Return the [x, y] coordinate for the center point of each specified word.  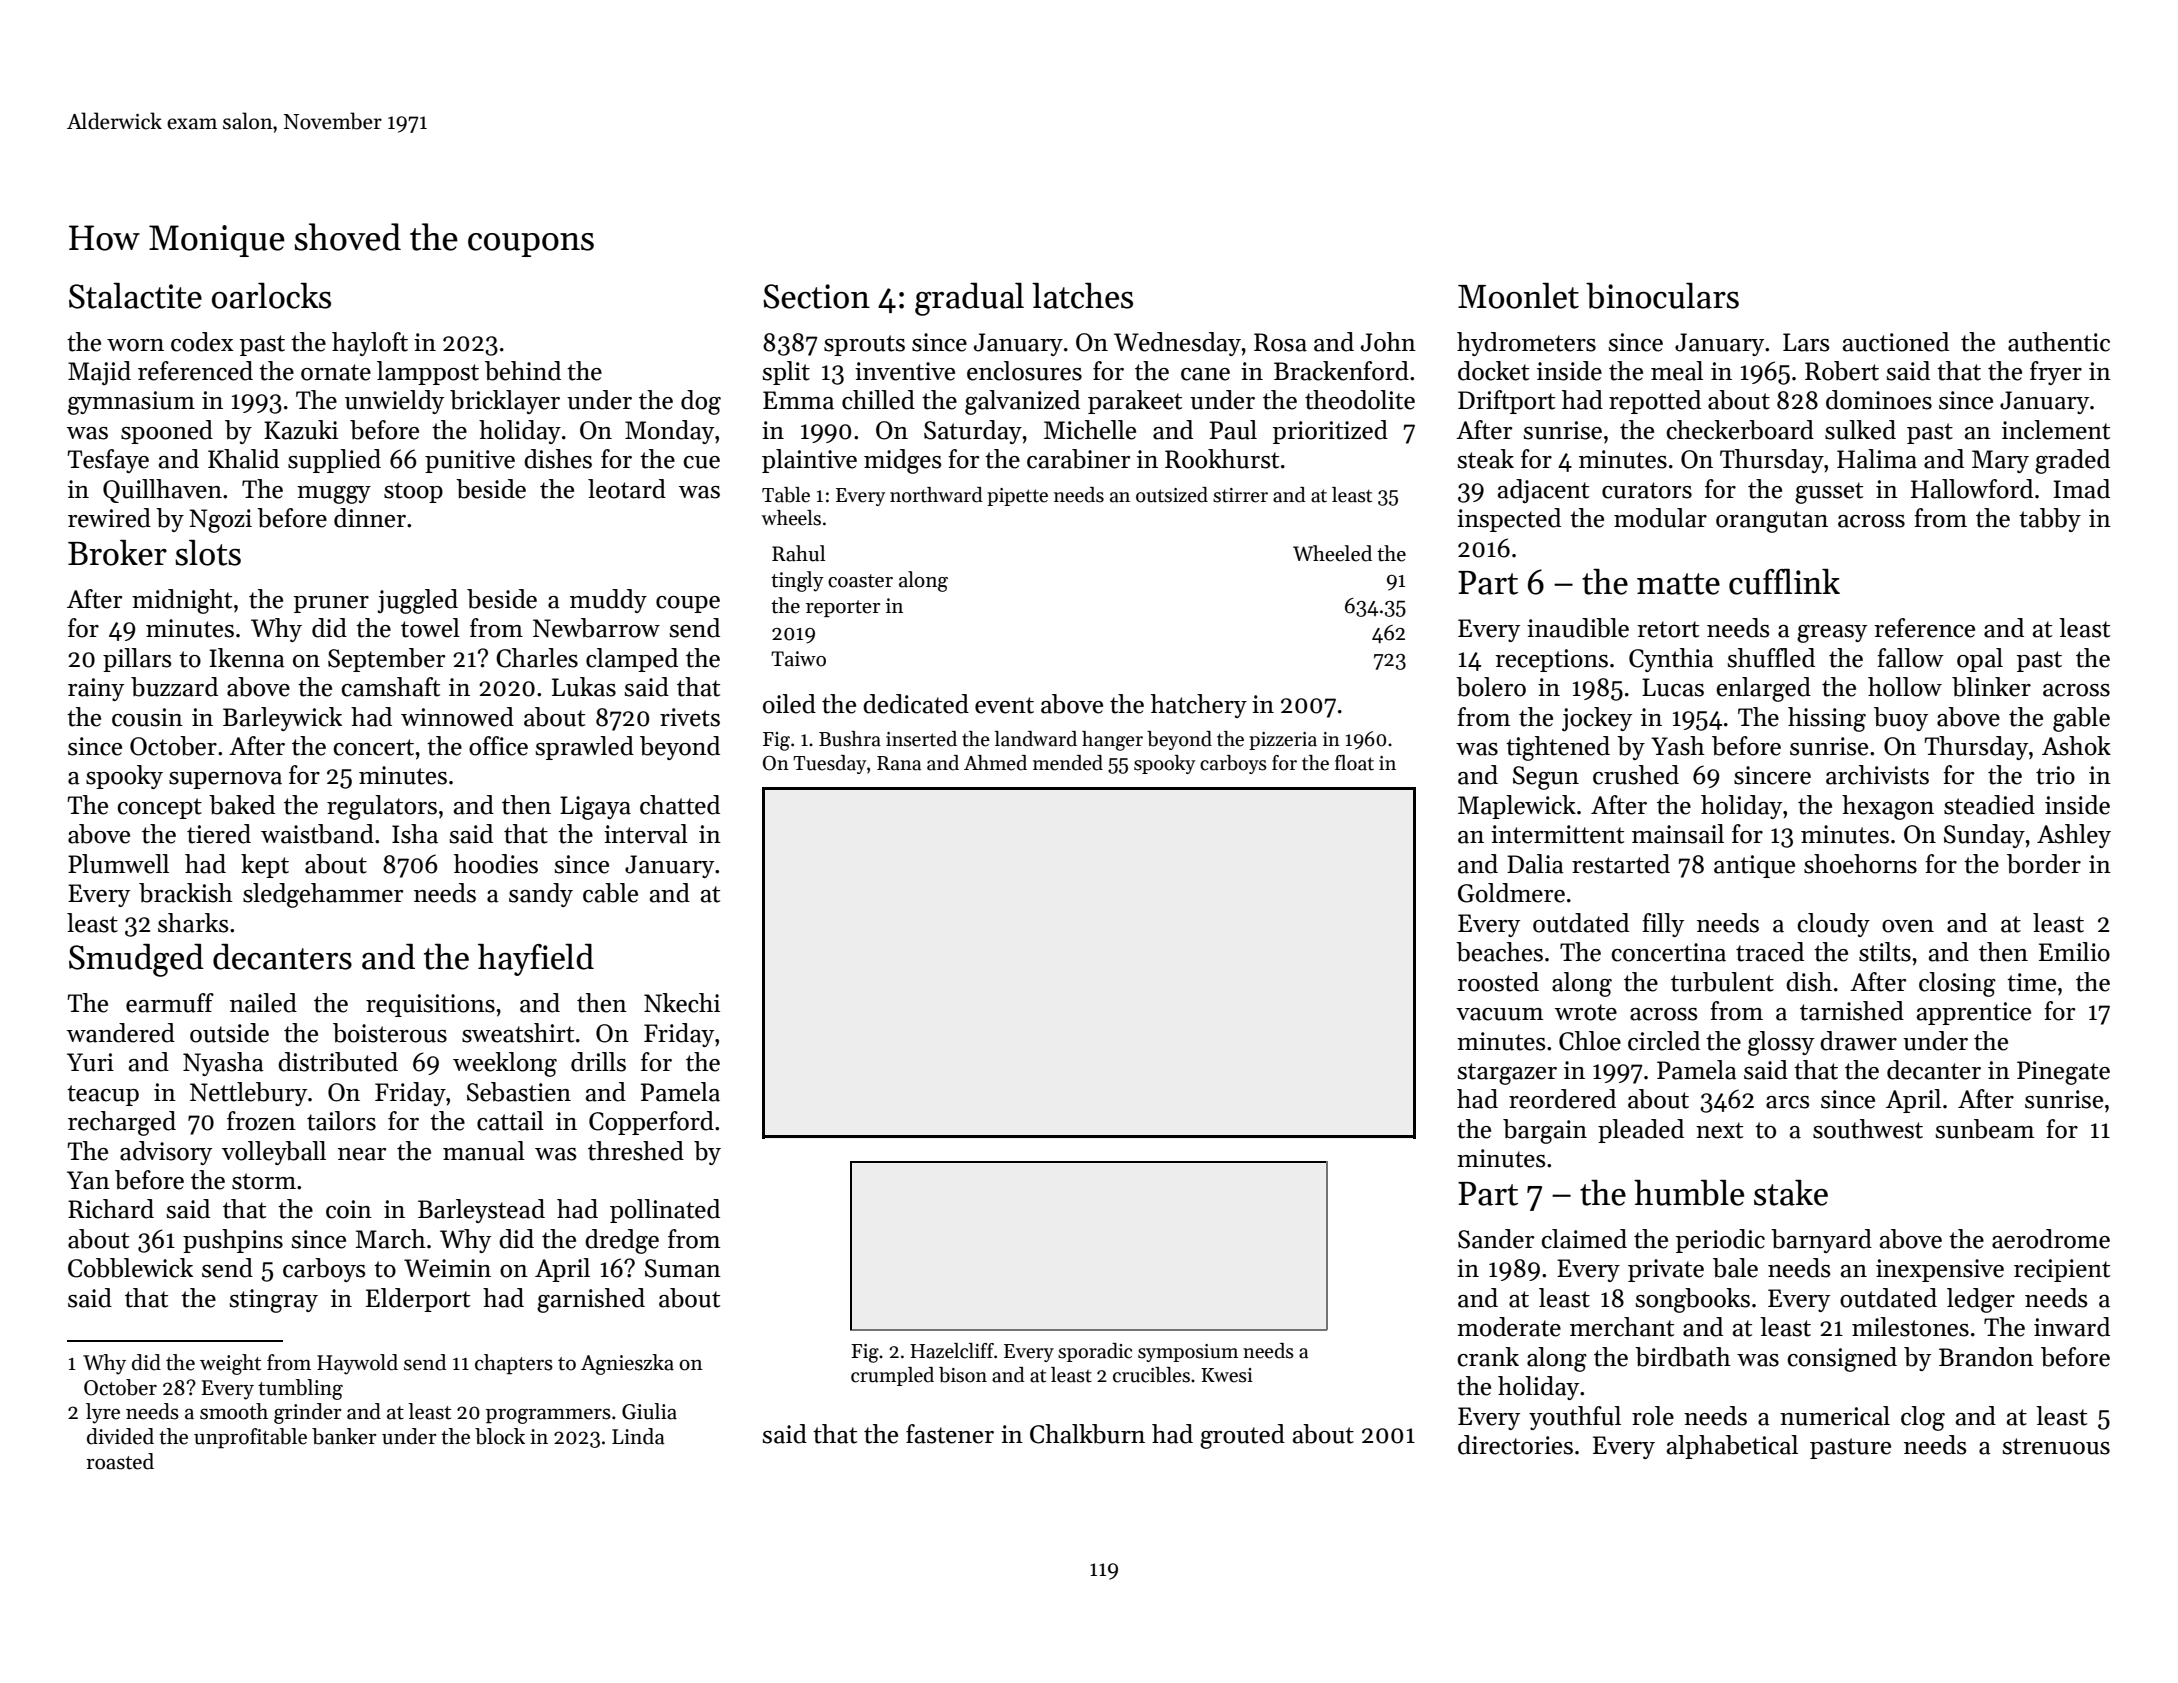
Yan [88, 1180]
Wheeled [1332, 553]
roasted [120, 1461]
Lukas [584, 687]
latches [1082, 296]
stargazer [1507, 1074]
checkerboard [1740, 430]
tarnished [1852, 1011]
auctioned [1896, 342]
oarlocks [271, 296]
